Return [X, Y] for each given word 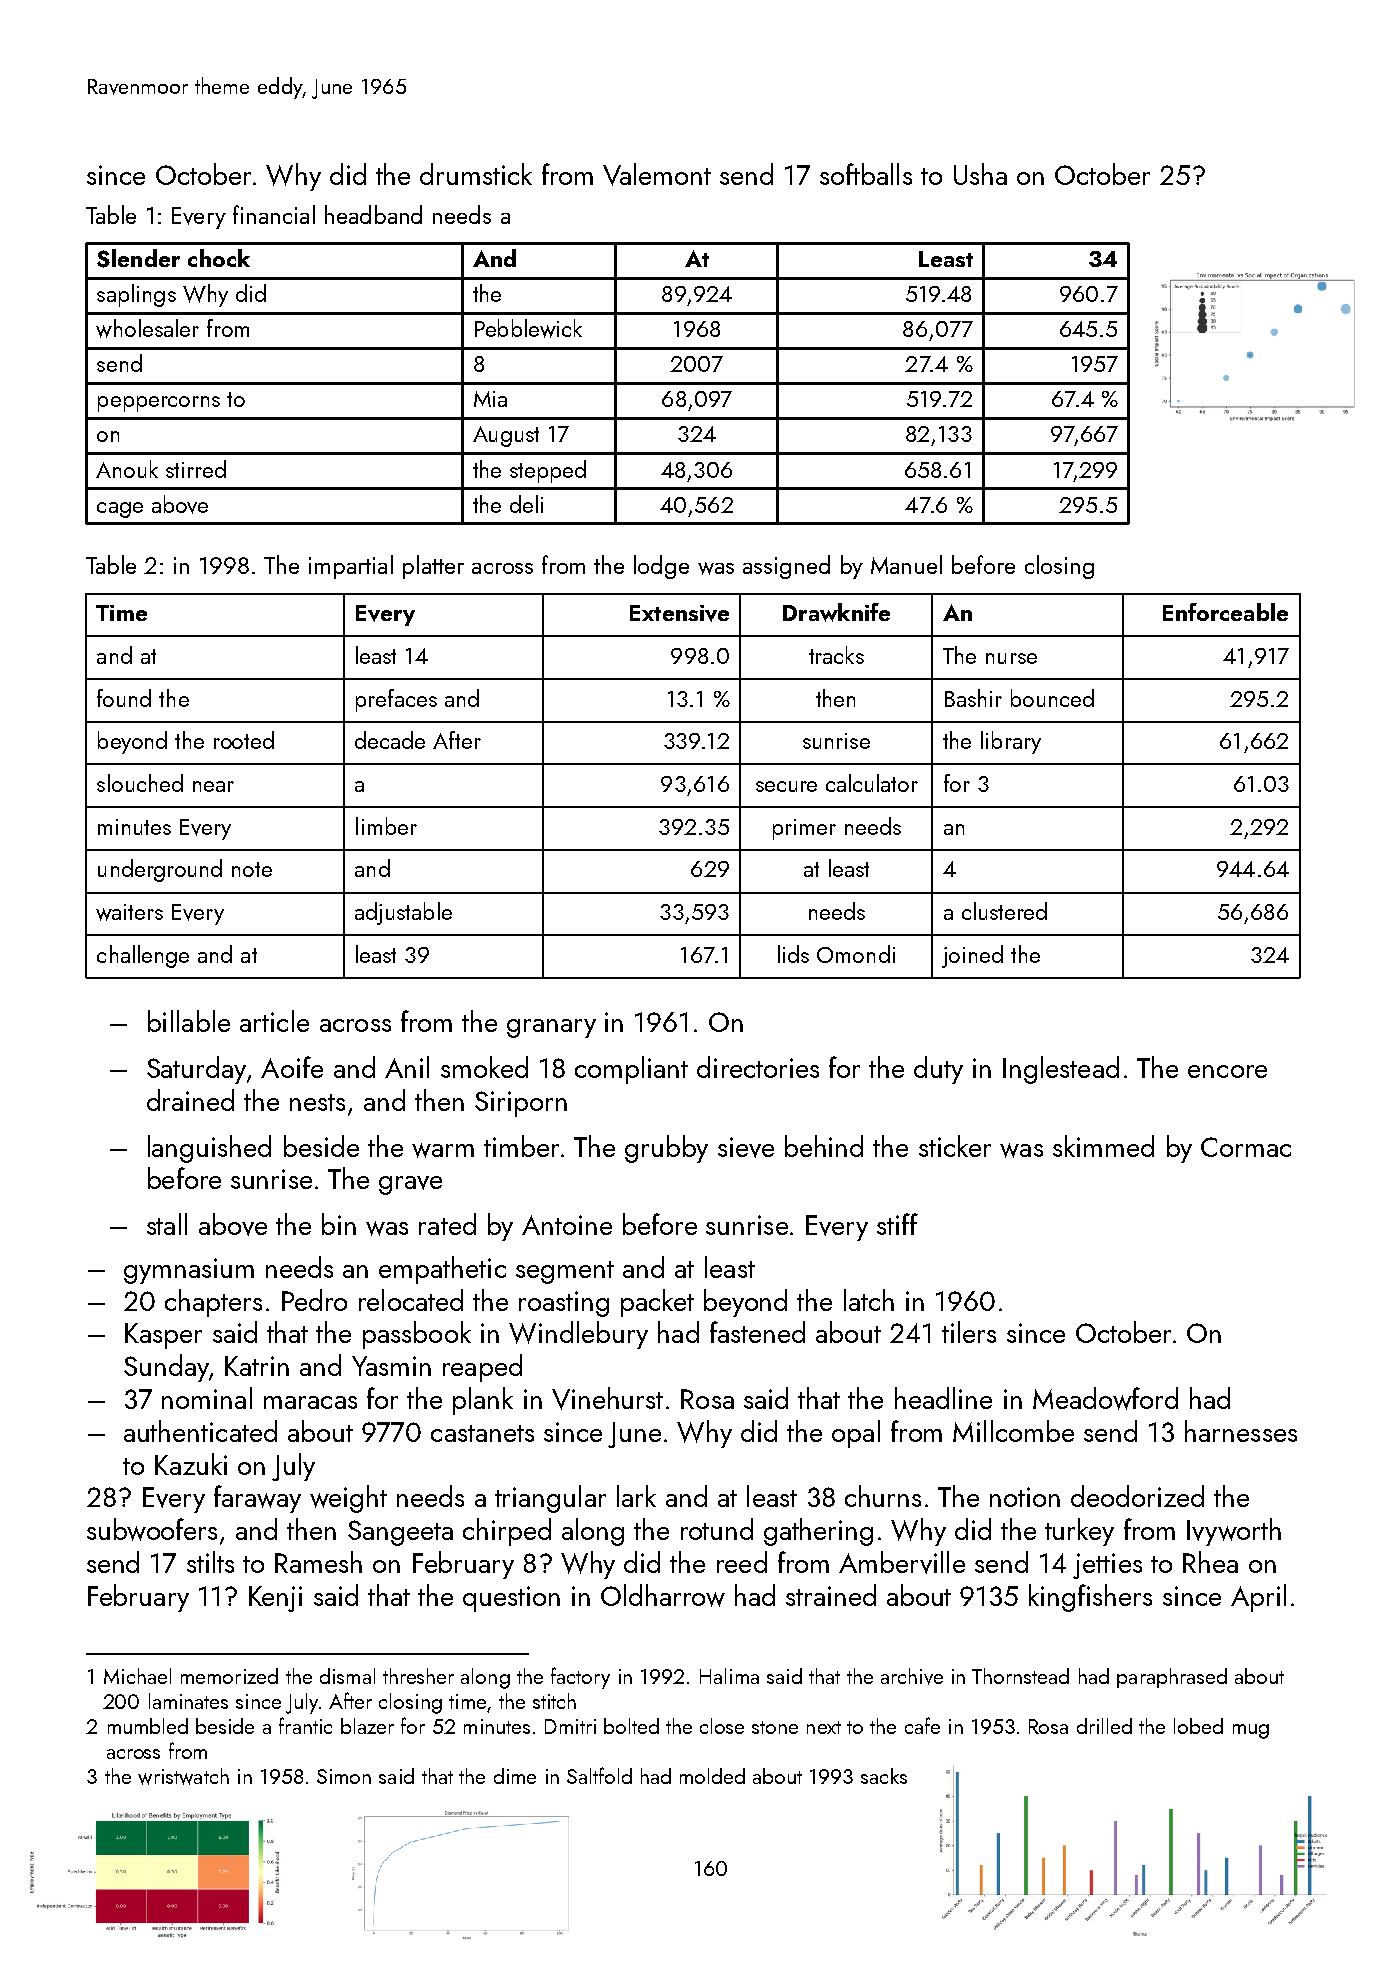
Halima [729, 1676]
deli [526, 504]
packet [657, 1303]
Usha [980, 174]
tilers [969, 1332]
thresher [418, 1676]
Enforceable [1225, 612]
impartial [351, 567]
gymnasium [189, 1271]
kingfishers [1090, 1598]
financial [274, 214]
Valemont [657, 174]
